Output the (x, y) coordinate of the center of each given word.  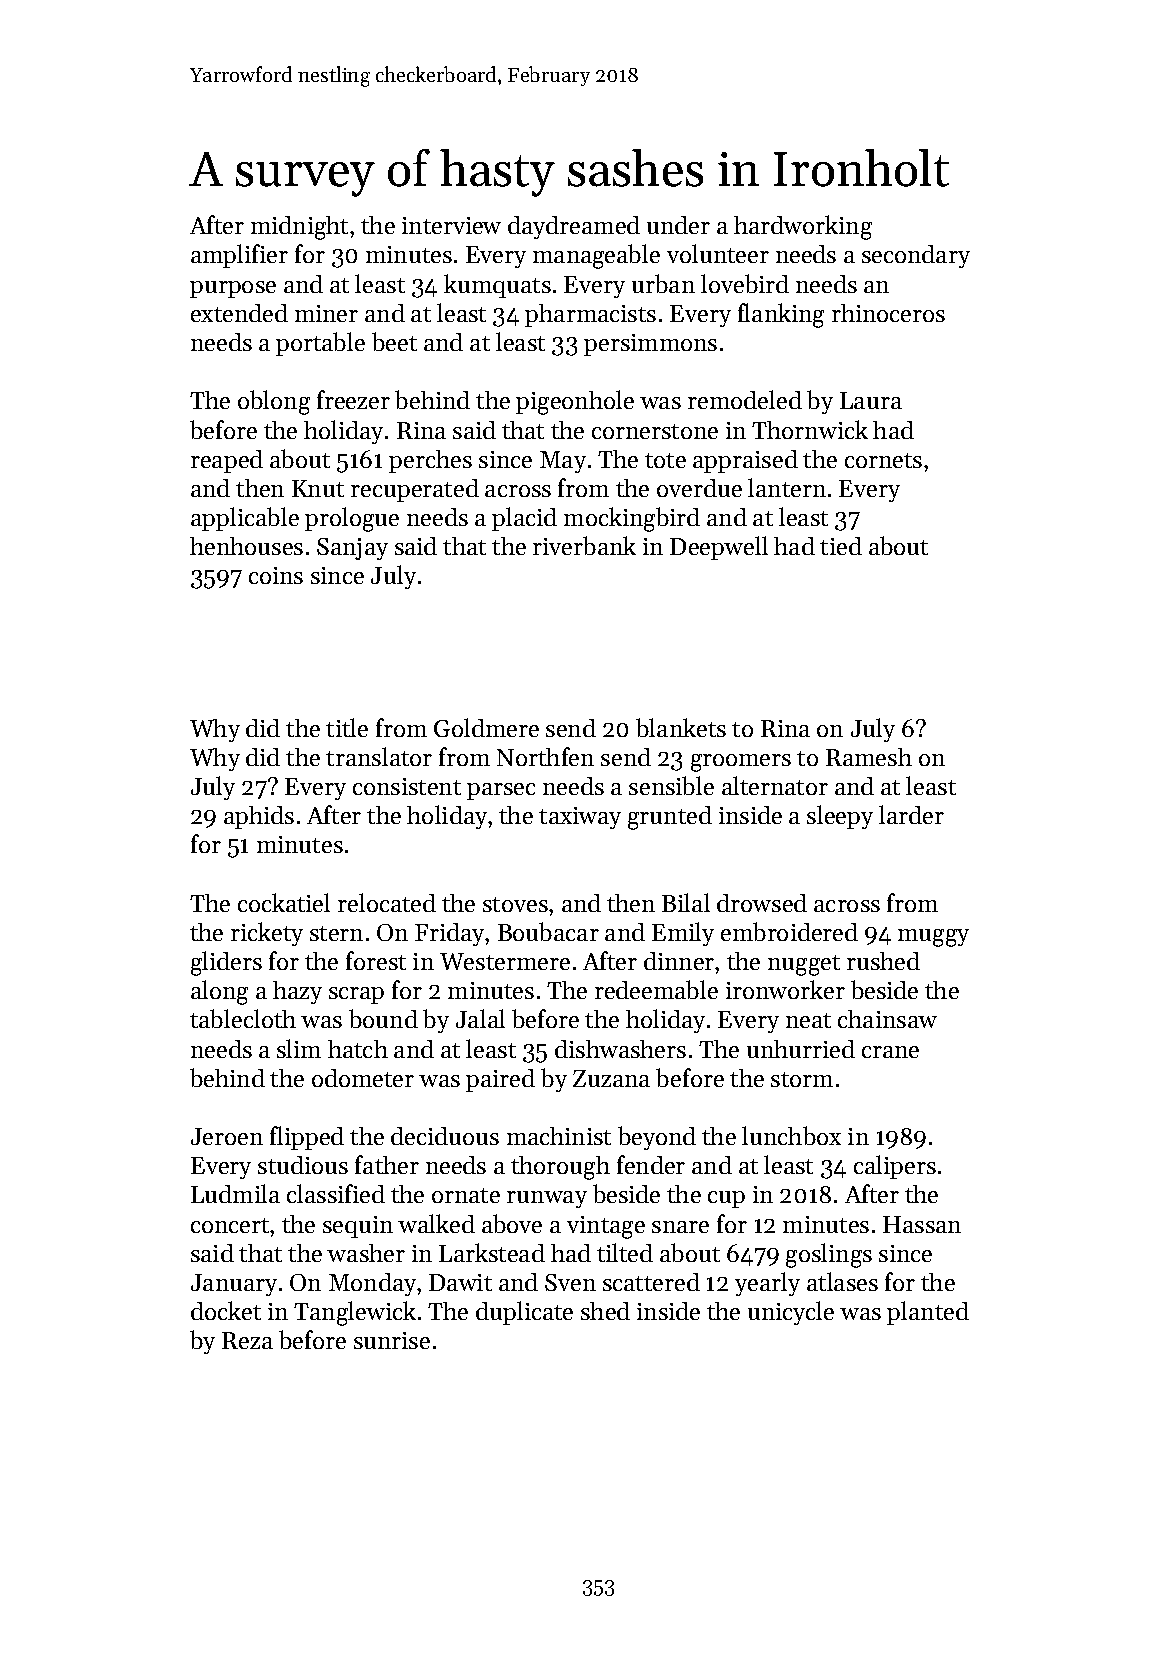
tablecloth (243, 1018)
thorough (560, 1168)
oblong (274, 402)
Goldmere (486, 727)
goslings (829, 1255)
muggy (933, 938)
